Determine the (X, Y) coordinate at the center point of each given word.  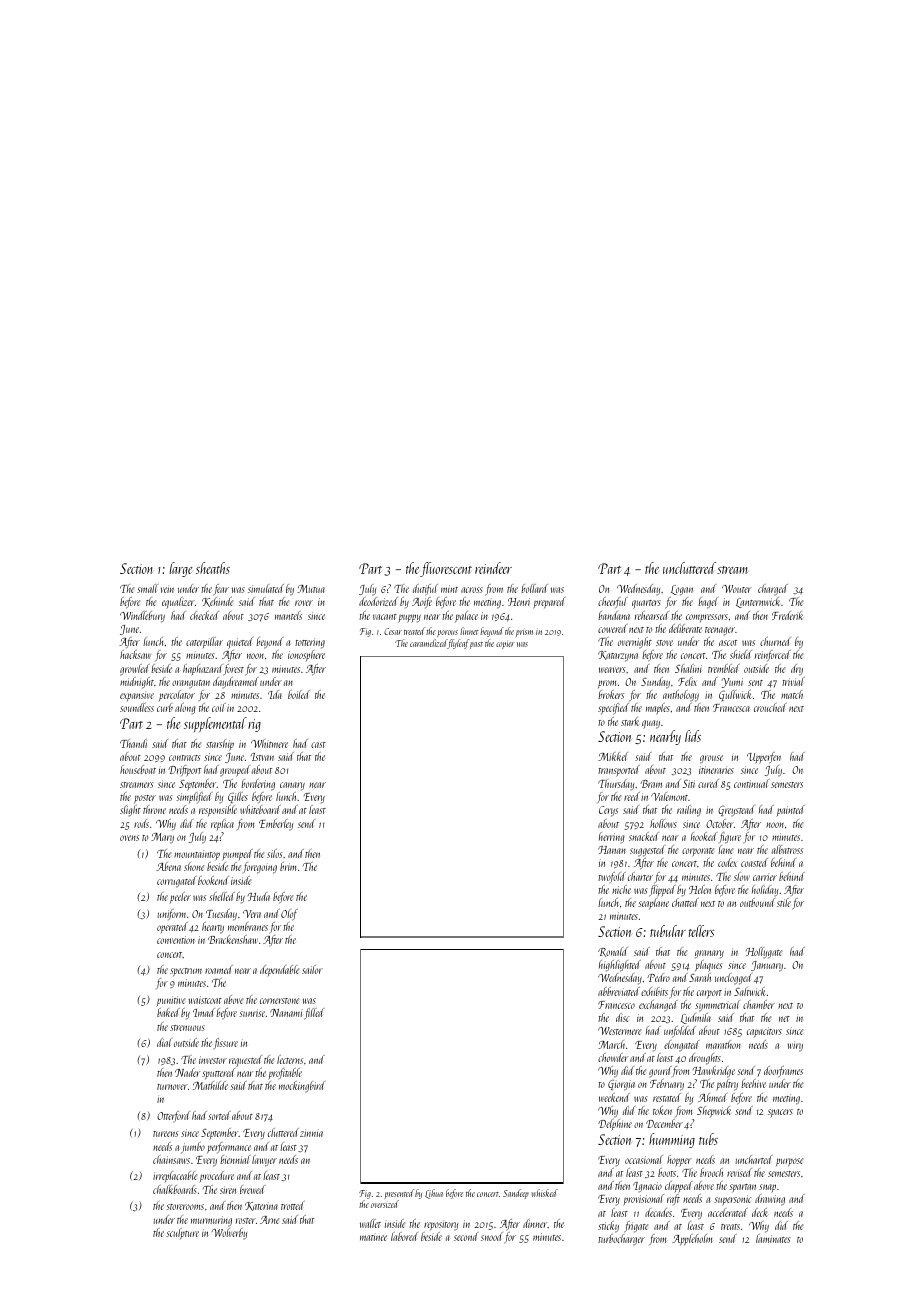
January (767, 966)
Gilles (238, 797)
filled (314, 1014)
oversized (385, 1204)
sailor (312, 969)
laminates (773, 1238)
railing (689, 811)
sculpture (182, 1233)
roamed (219, 969)
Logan (682, 590)
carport (709, 994)
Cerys (608, 811)
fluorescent (446, 569)
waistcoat (205, 1000)
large (181, 569)
